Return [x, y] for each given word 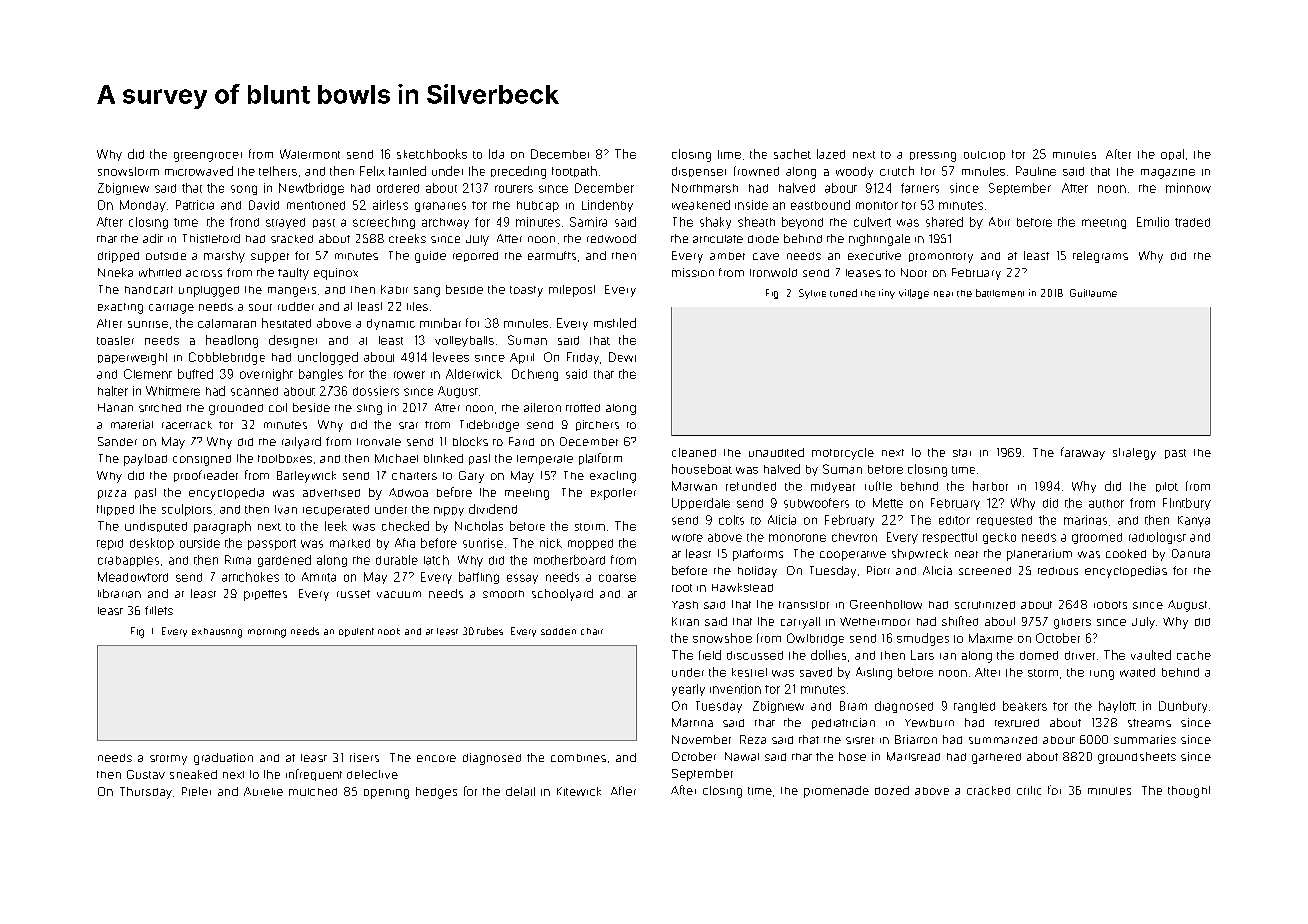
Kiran [685, 621]
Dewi [622, 357]
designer [293, 341]
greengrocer [208, 157]
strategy [1134, 454]
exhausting [217, 633]
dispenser [699, 172]
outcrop [984, 155]
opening [386, 794]
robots [1110, 605]
